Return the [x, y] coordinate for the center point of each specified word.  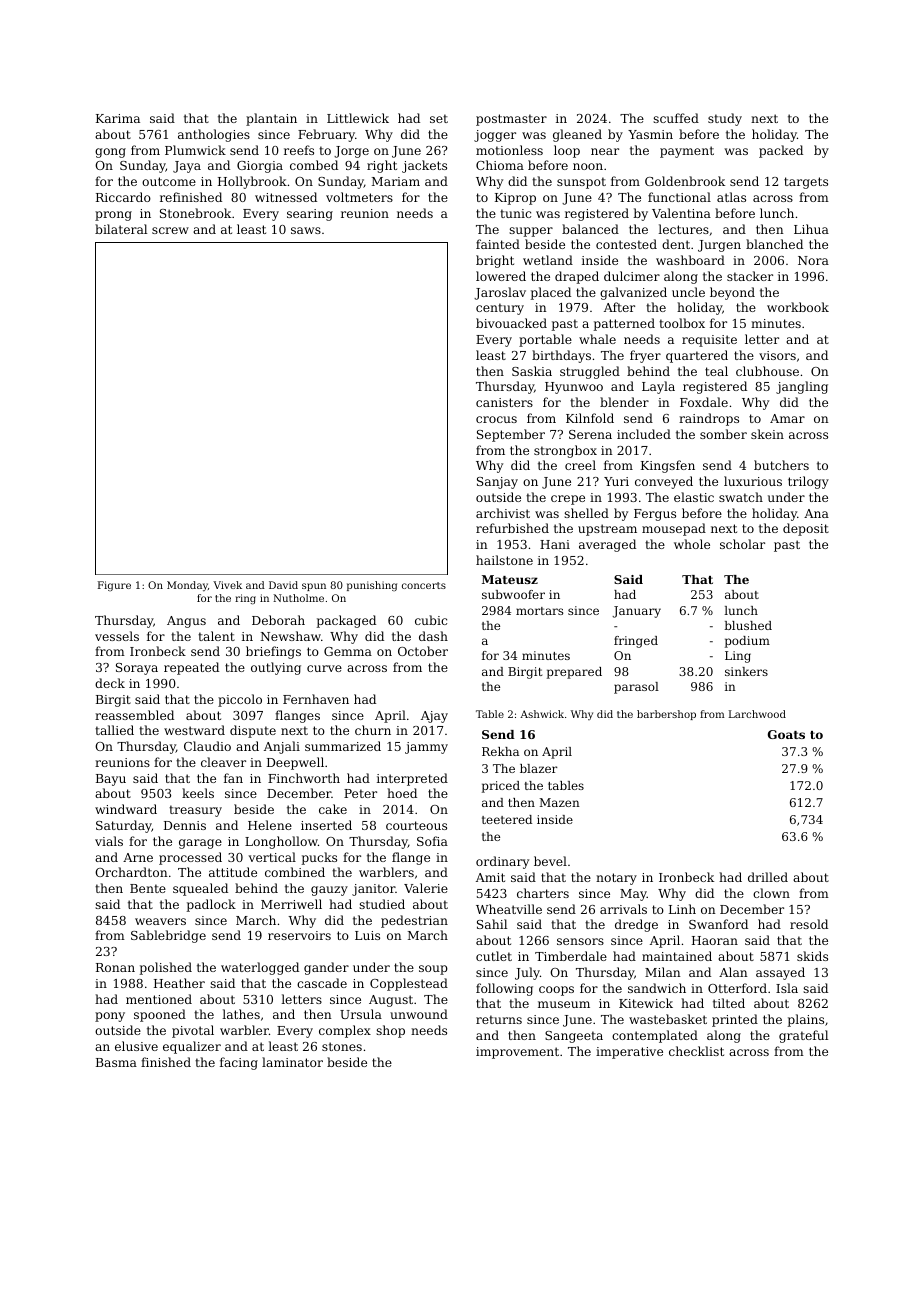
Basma [116, 1062]
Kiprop [515, 199]
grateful [803, 1036]
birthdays [561, 356]
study [725, 119]
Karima [118, 118]
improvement [517, 1053]
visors [777, 355]
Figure [114, 586]
